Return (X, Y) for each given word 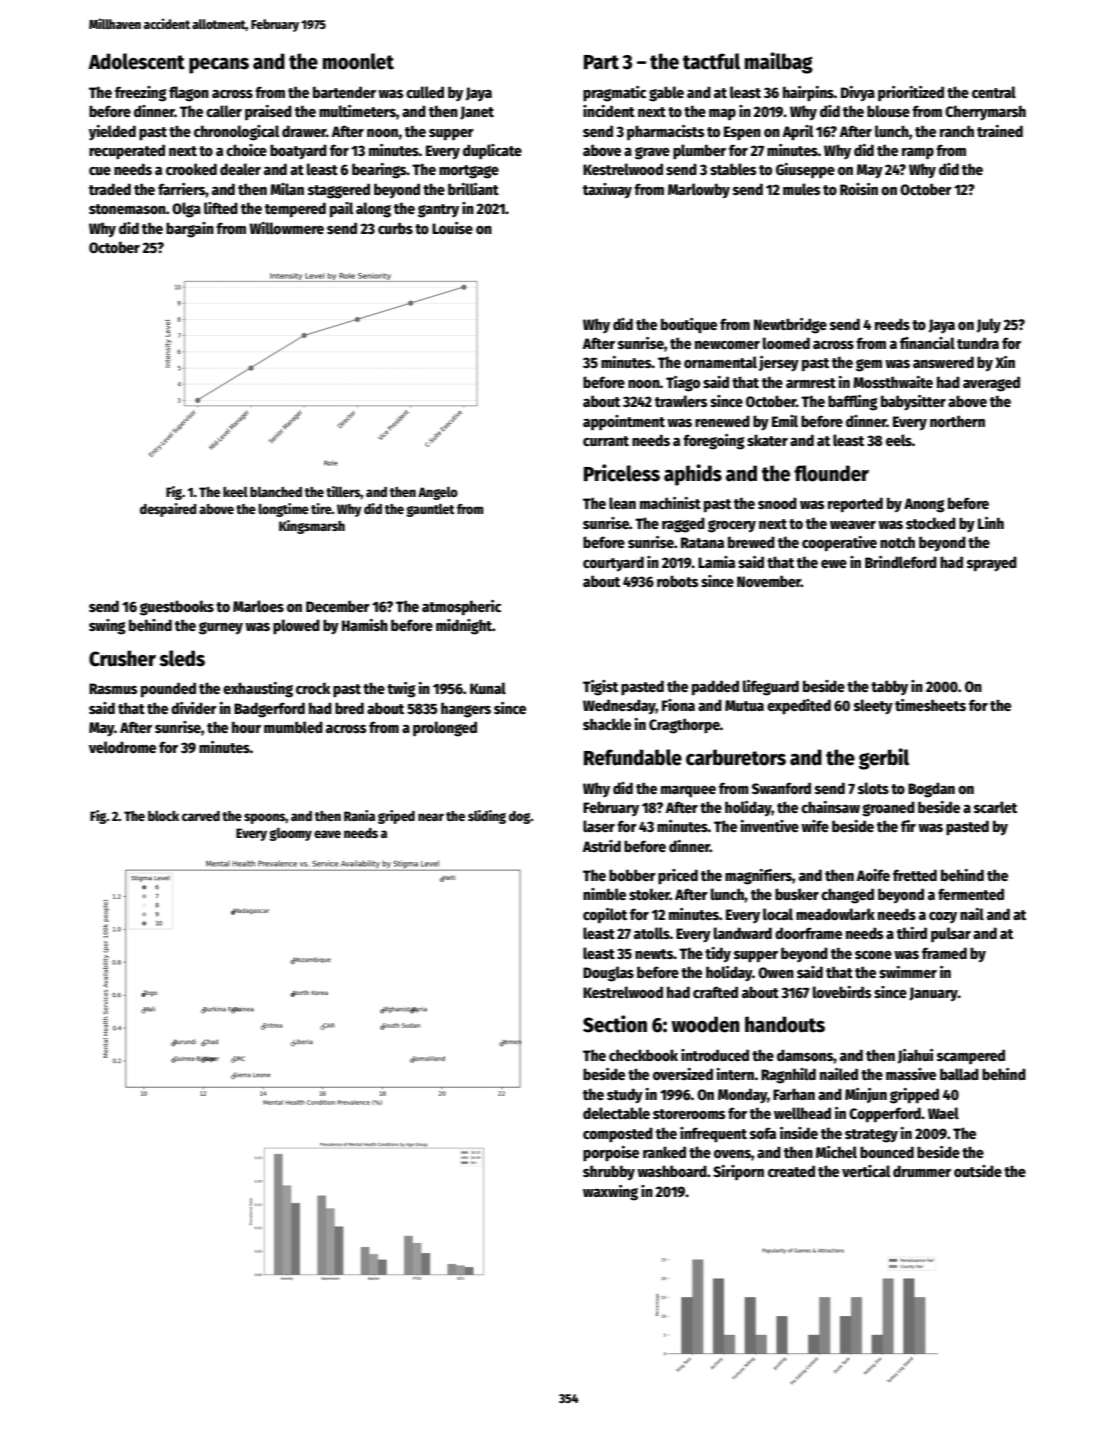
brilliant (473, 189)
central (994, 92)
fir (908, 826)
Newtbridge (790, 326)
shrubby (609, 1173)
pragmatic (614, 94)
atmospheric (461, 608)
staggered (339, 191)
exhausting (258, 690)
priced (678, 877)
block (163, 816)
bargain (190, 230)
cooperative (839, 544)
